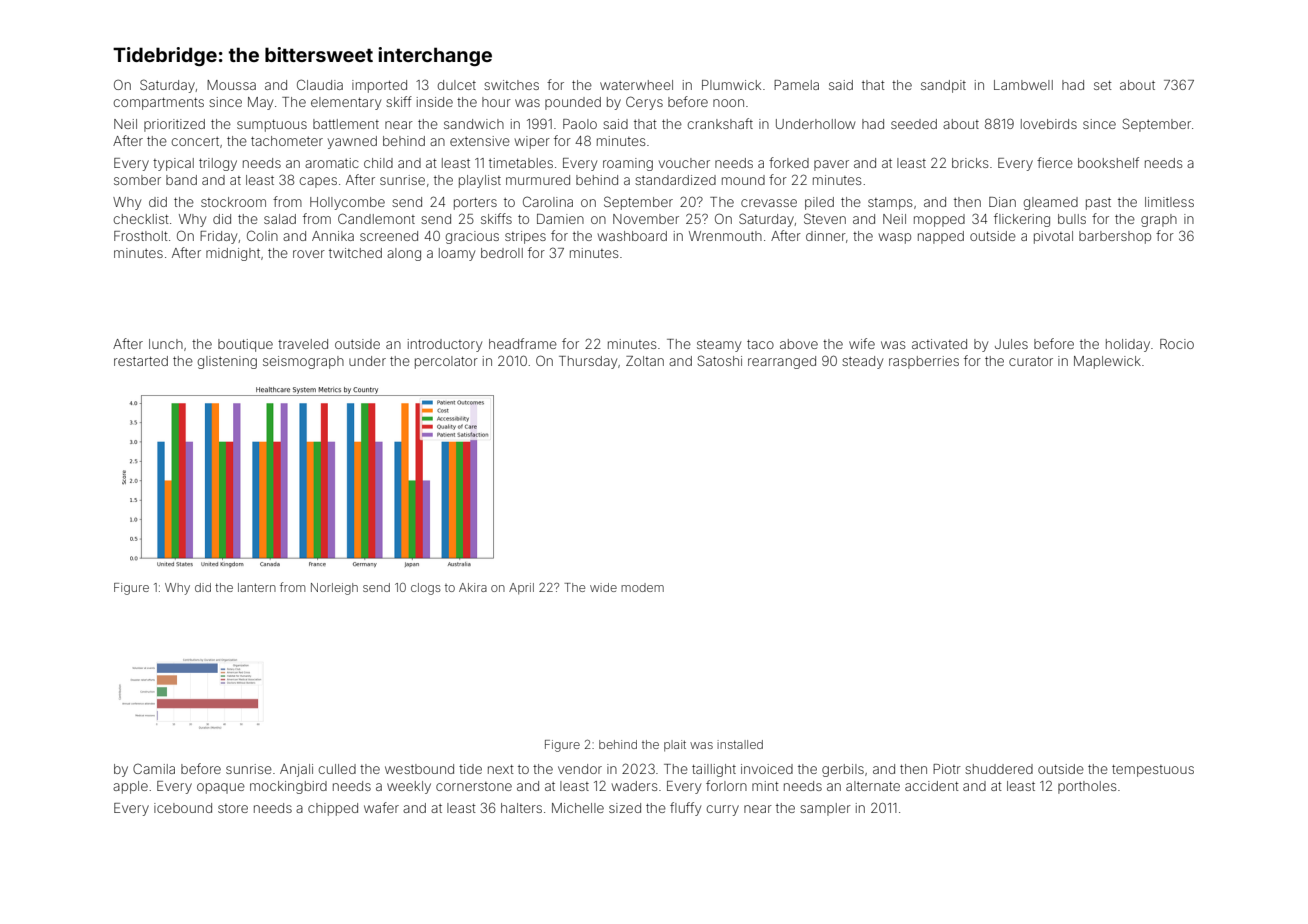  What do you see at coordinates (334, 589) in the page?
I see `Norleigh` at bounding box center [334, 589].
